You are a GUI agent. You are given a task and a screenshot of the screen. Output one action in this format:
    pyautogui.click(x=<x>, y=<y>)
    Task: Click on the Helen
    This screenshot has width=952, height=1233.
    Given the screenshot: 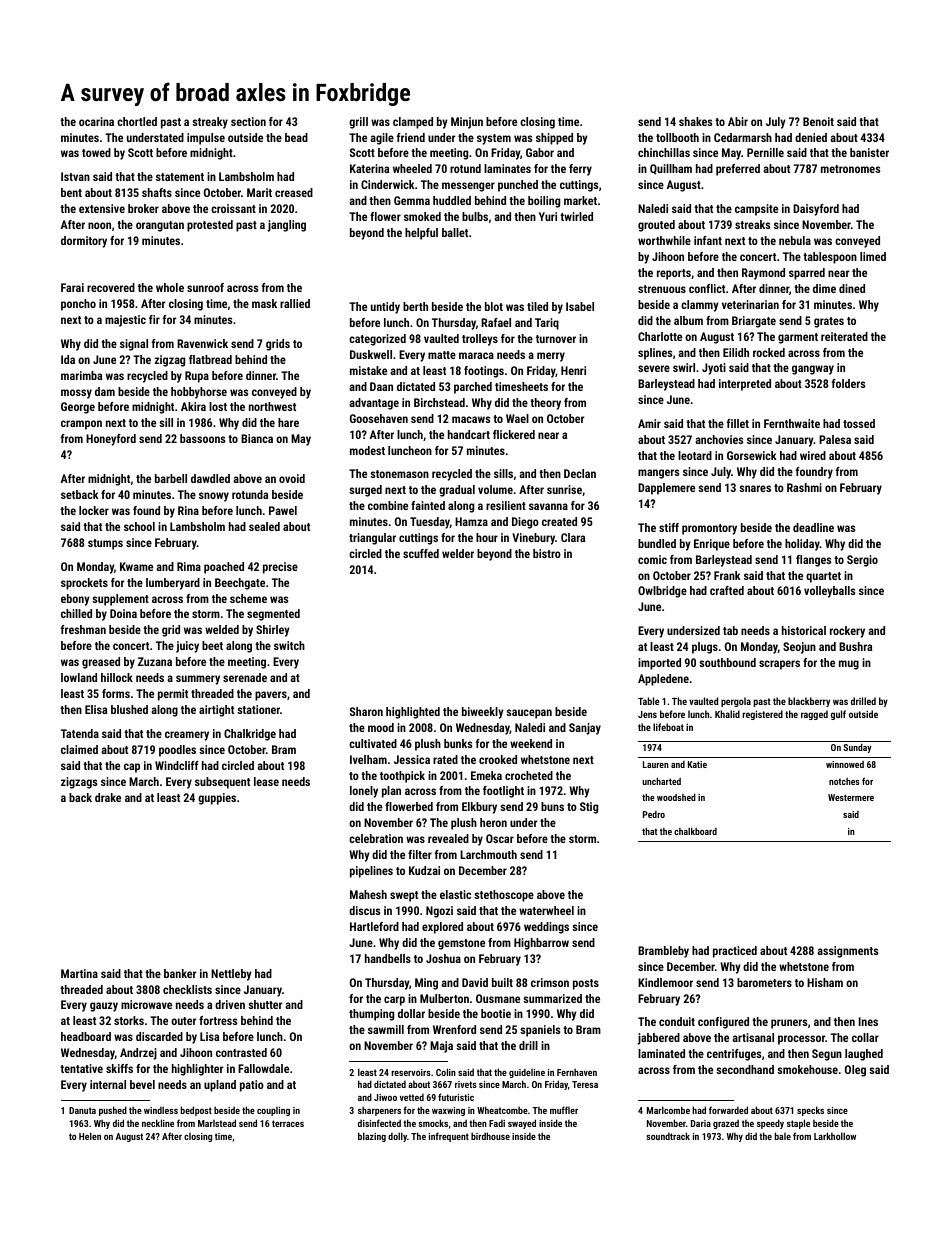 What is the action you would take?
    pyautogui.click(x=90, y=1136)
